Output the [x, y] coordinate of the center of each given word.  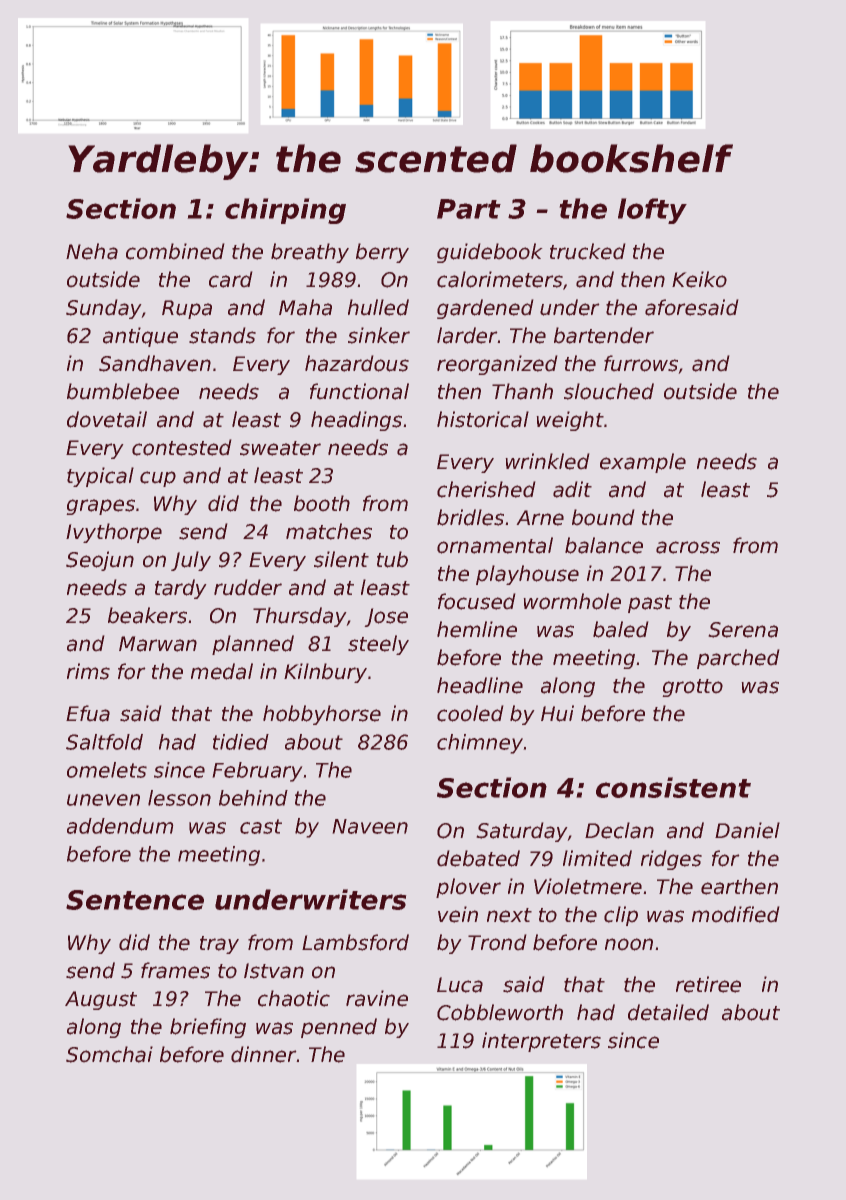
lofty [652, 211]
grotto [693, 688]
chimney [480, 744]
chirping [285, 211]
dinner [263, 1054]
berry [382, 253]
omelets [107, 770]
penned [339, 1028]
